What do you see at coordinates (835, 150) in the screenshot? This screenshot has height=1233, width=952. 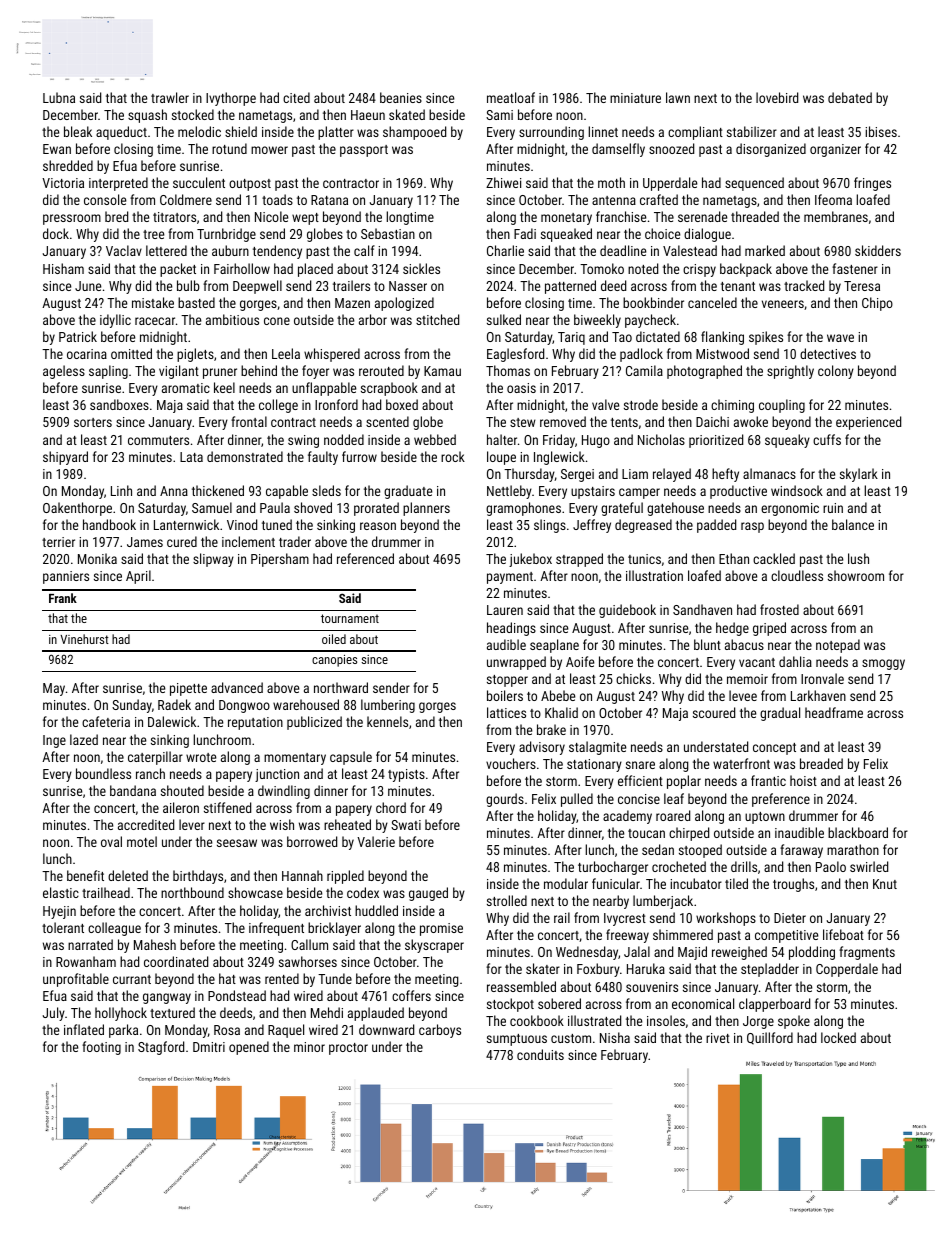 I see `organizer` at bounding box center [835, 150].
